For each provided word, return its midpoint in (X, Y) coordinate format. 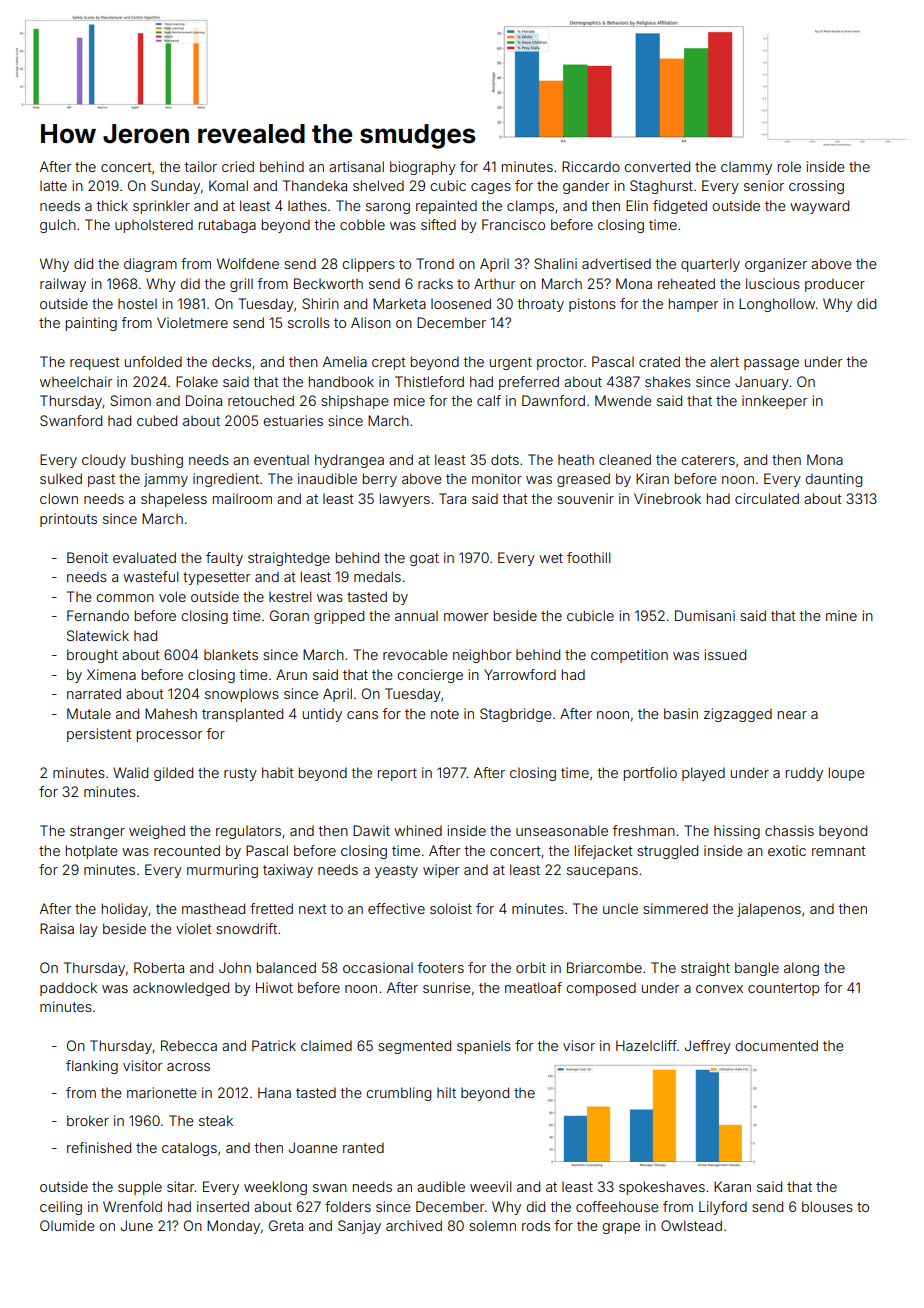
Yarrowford (520, 674)
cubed (157, 420)
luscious (773, 283)
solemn (492, 1226)
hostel (137, 304)
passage (771, 364)
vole (172, 596)
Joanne (313, 1147)
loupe (847, 774)
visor (579, 1045)
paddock (68, 989)
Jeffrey (708, 1047)
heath (576, 460)
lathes (307, 205)
